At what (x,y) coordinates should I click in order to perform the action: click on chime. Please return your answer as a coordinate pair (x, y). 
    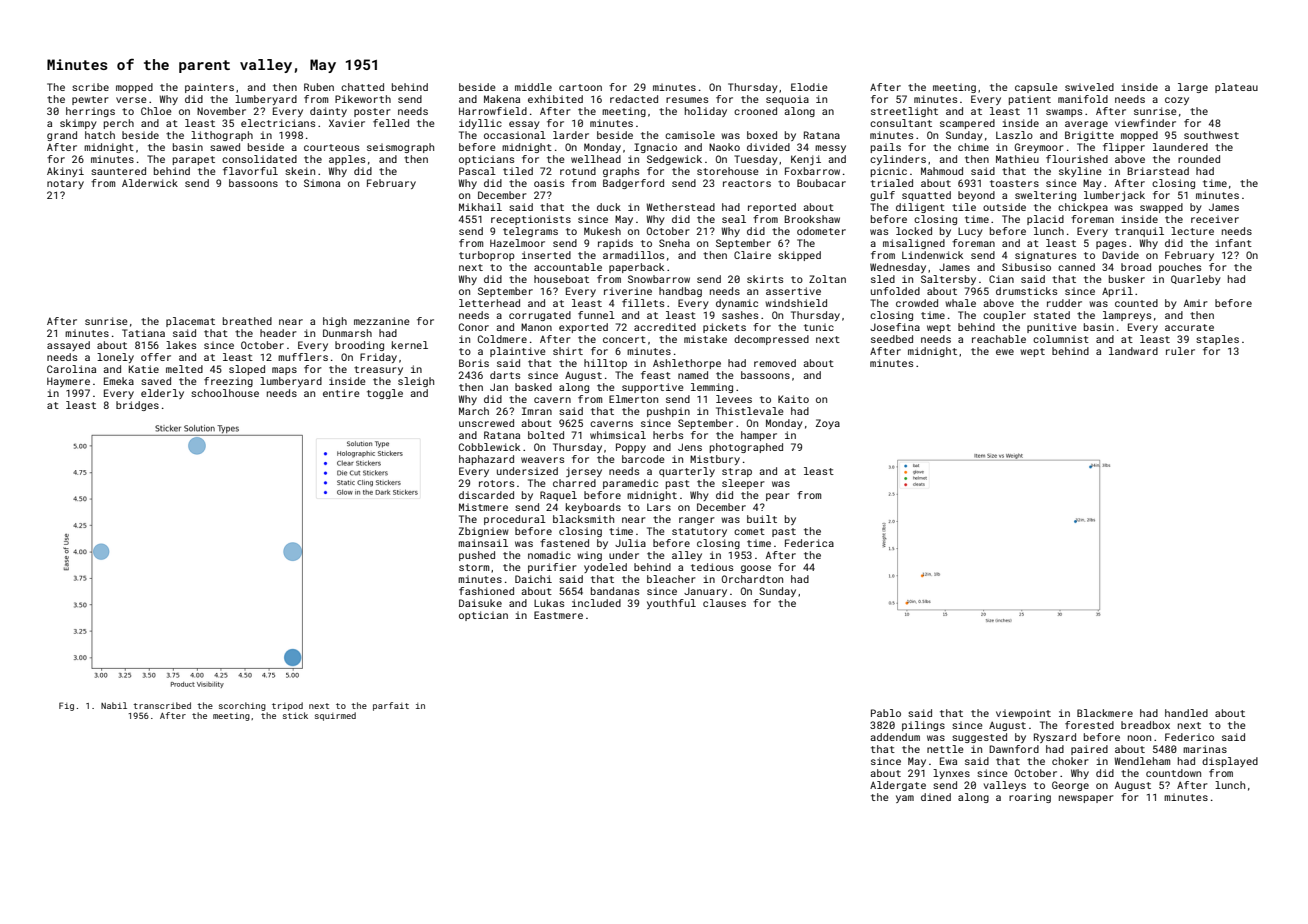
    Looking at the image, I should click on (973, 147).
